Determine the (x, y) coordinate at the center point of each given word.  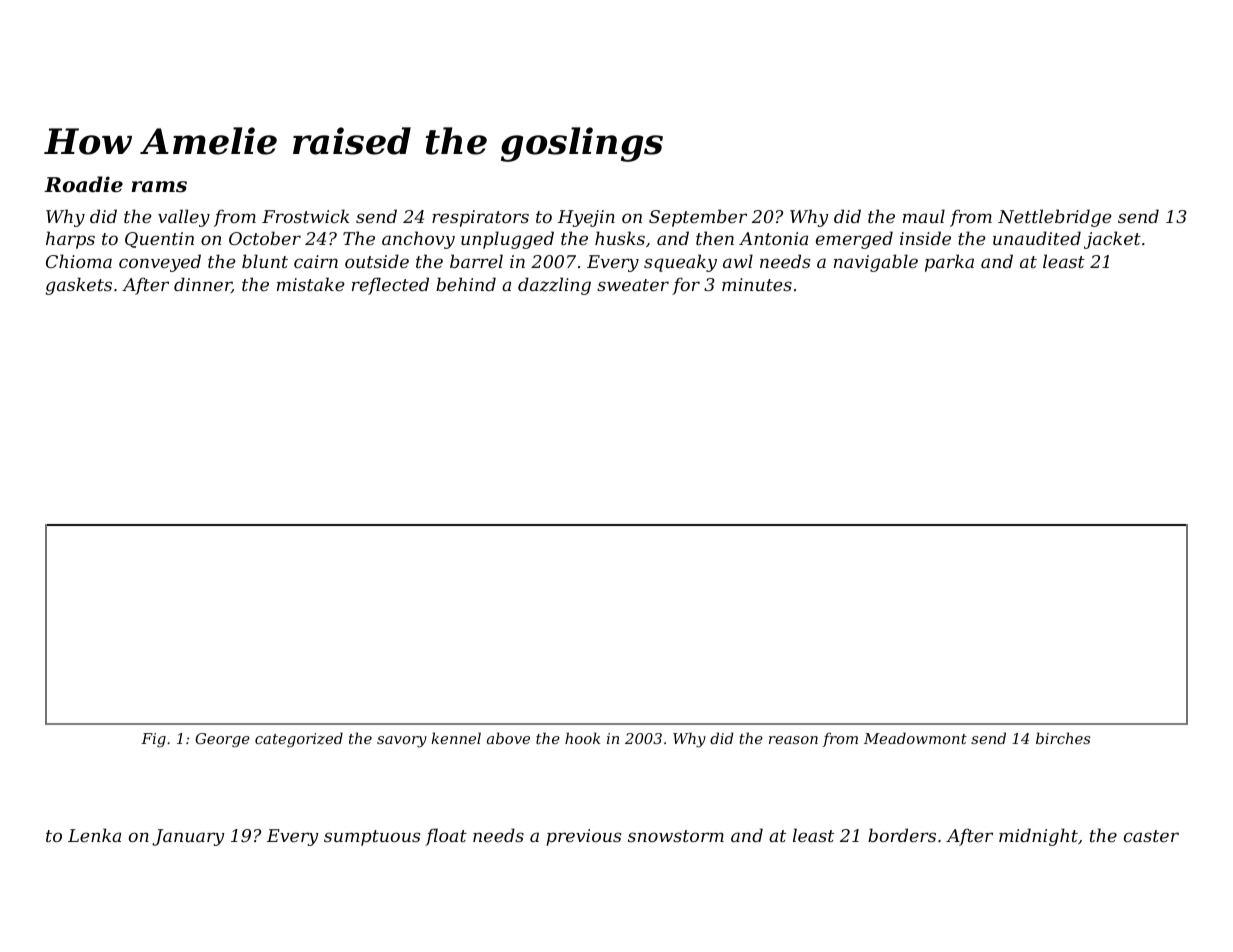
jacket (1112, 240)
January (188, 837)
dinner (203, 285)
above (508, 738)
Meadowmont (915, 738)
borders (902, 835)
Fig (153, 740)
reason (793, 740)
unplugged (507, 240)
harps (70, 240)
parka (949, 263)
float (446, 837)
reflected (390, 286)
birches (1063, 738)
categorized (299, 740)
